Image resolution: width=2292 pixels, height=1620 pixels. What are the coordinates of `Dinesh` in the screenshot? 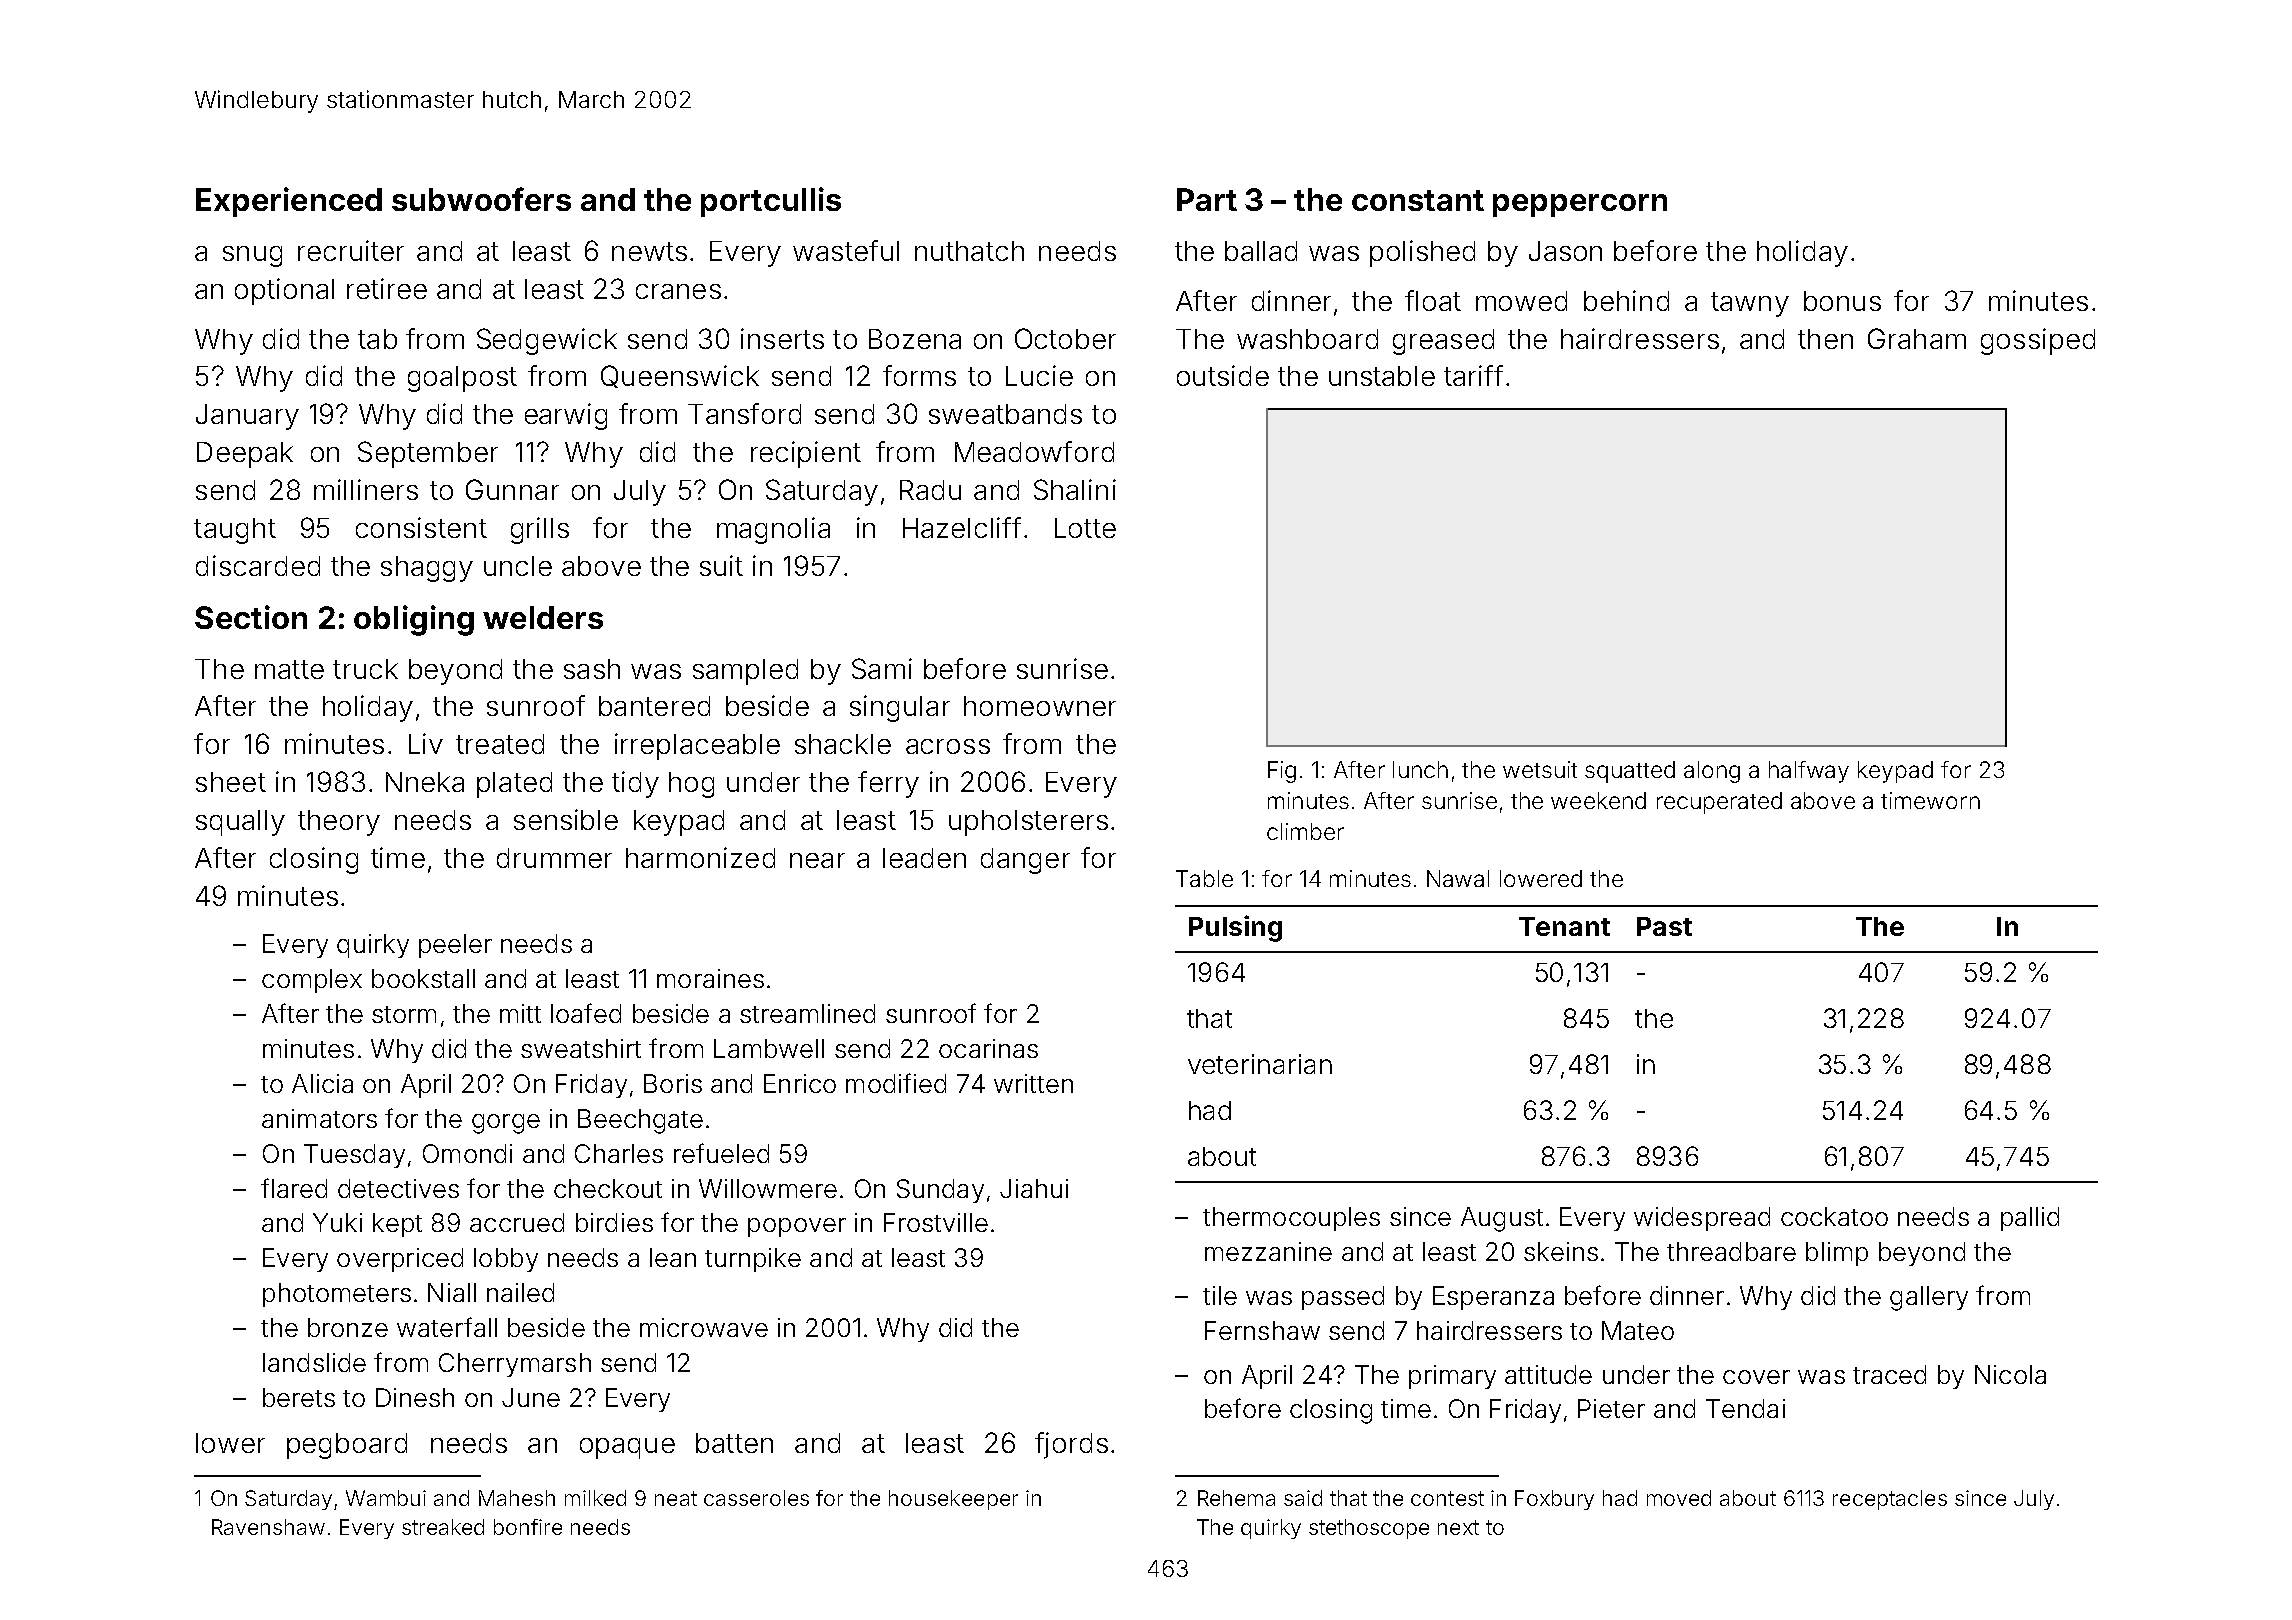 It's located at (415, 1397).
